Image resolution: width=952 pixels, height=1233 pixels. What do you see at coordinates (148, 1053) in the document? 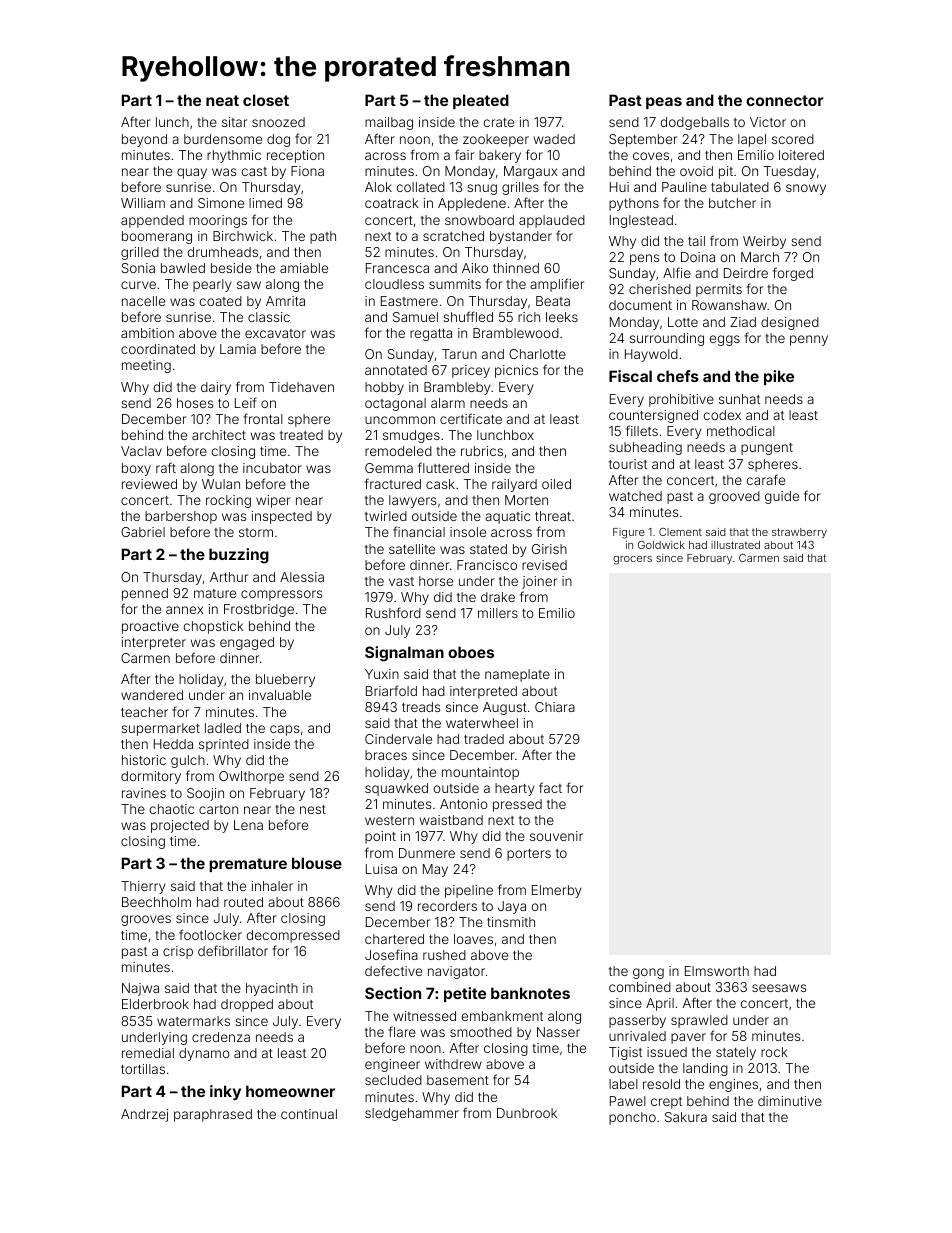
I see `remedial` at bounding box center [148, 1053].
